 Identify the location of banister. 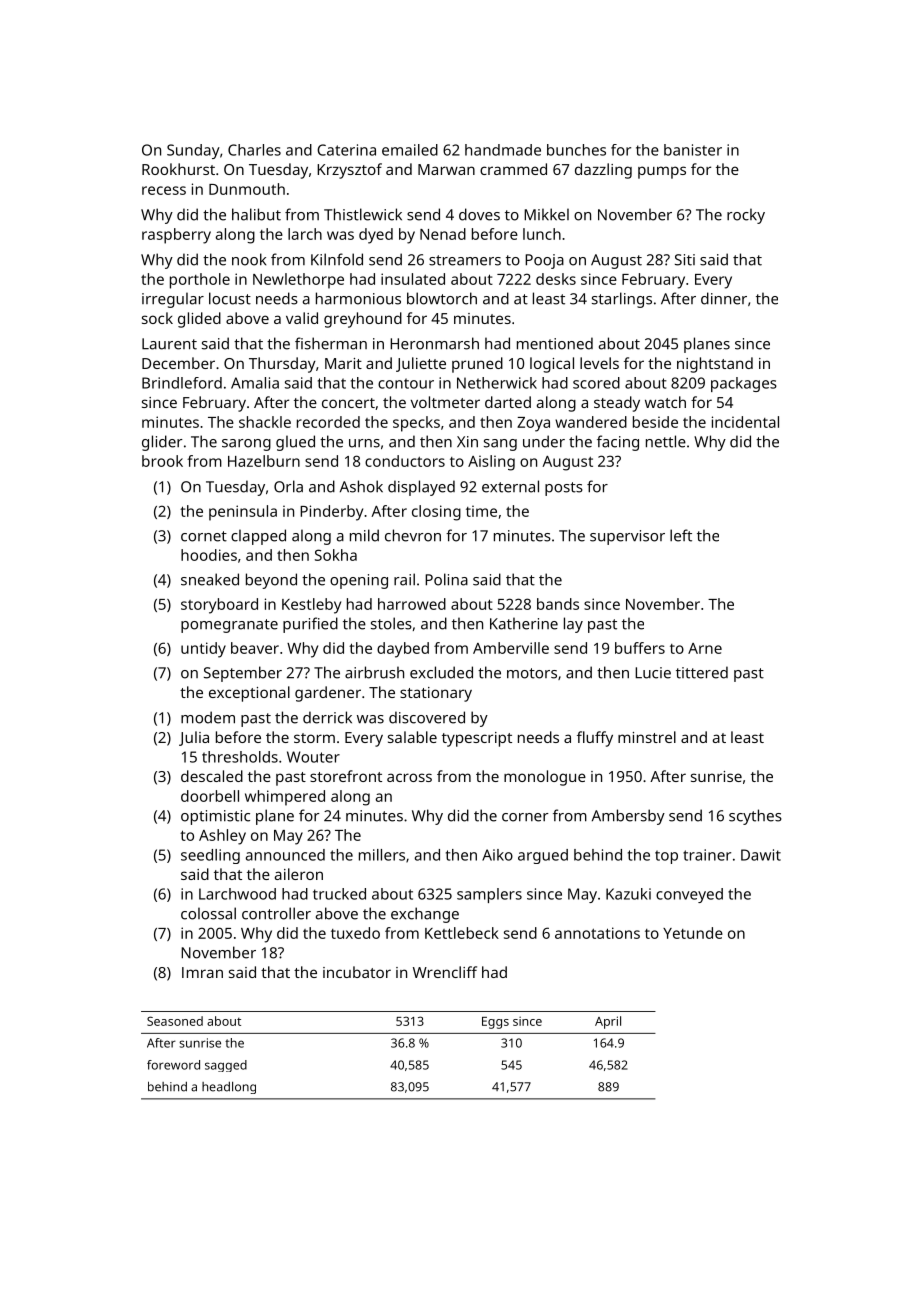
(693, 150).
